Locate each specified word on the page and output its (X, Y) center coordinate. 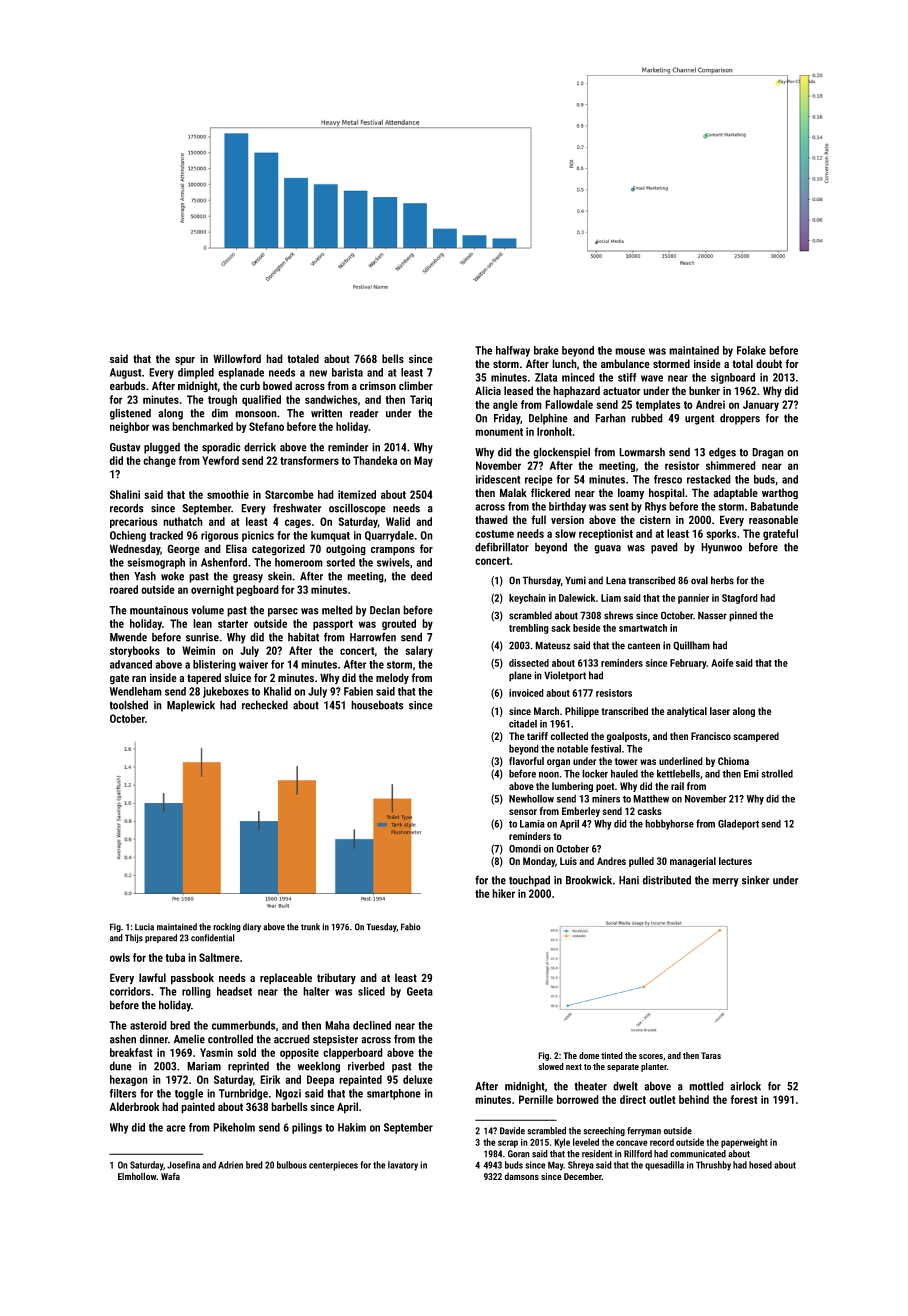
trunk (310, 927)
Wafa (170, 1176)
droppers (740, 419)
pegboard (257, 590)
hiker (503, 893)
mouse (630, 351)
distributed (666, 880)
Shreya (581, 1166)
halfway (513, 351)
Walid (398, 521)
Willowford (237, 358)
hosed (760, 1165)
